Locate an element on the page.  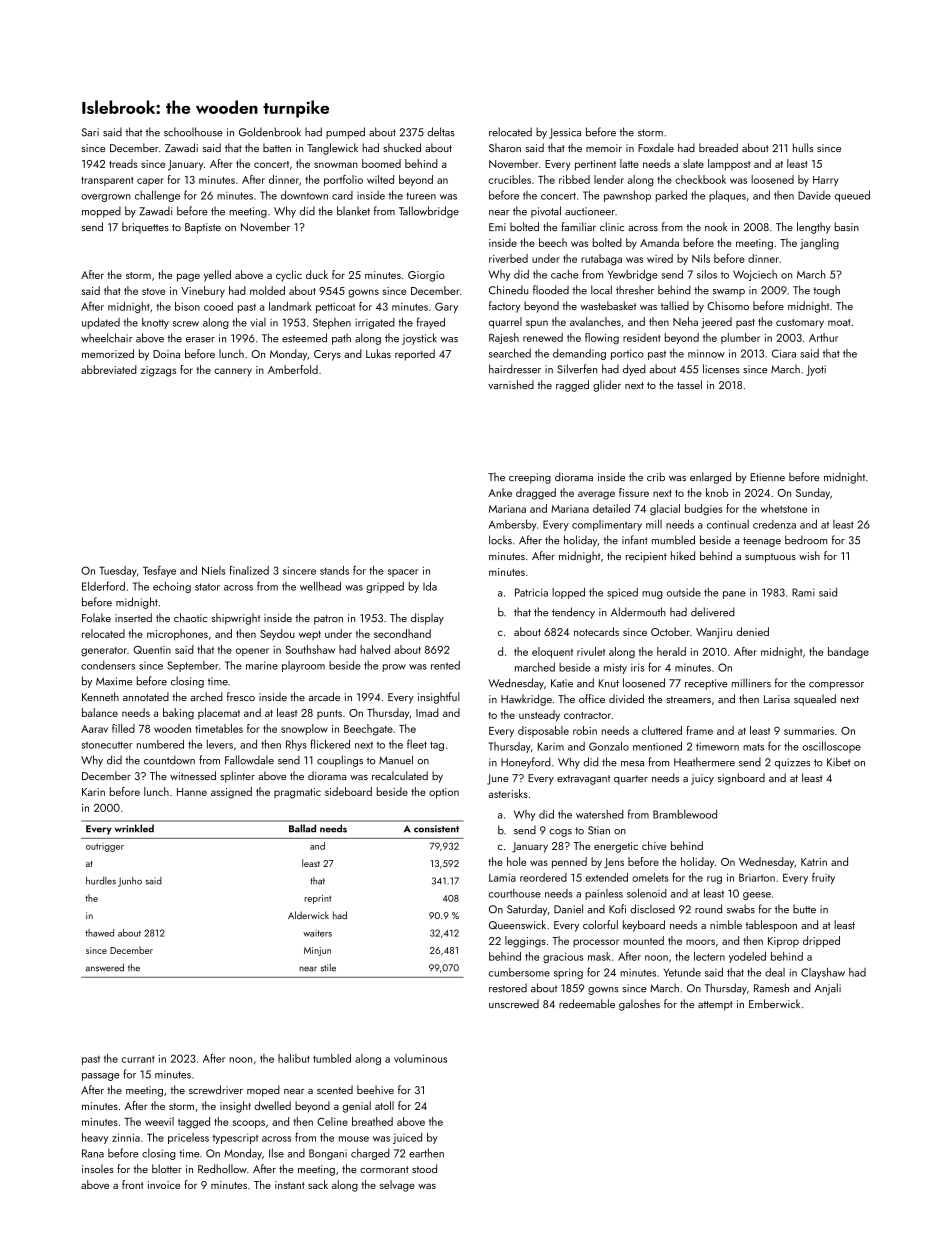
Giorgio is located at coordinates (426, 276).
